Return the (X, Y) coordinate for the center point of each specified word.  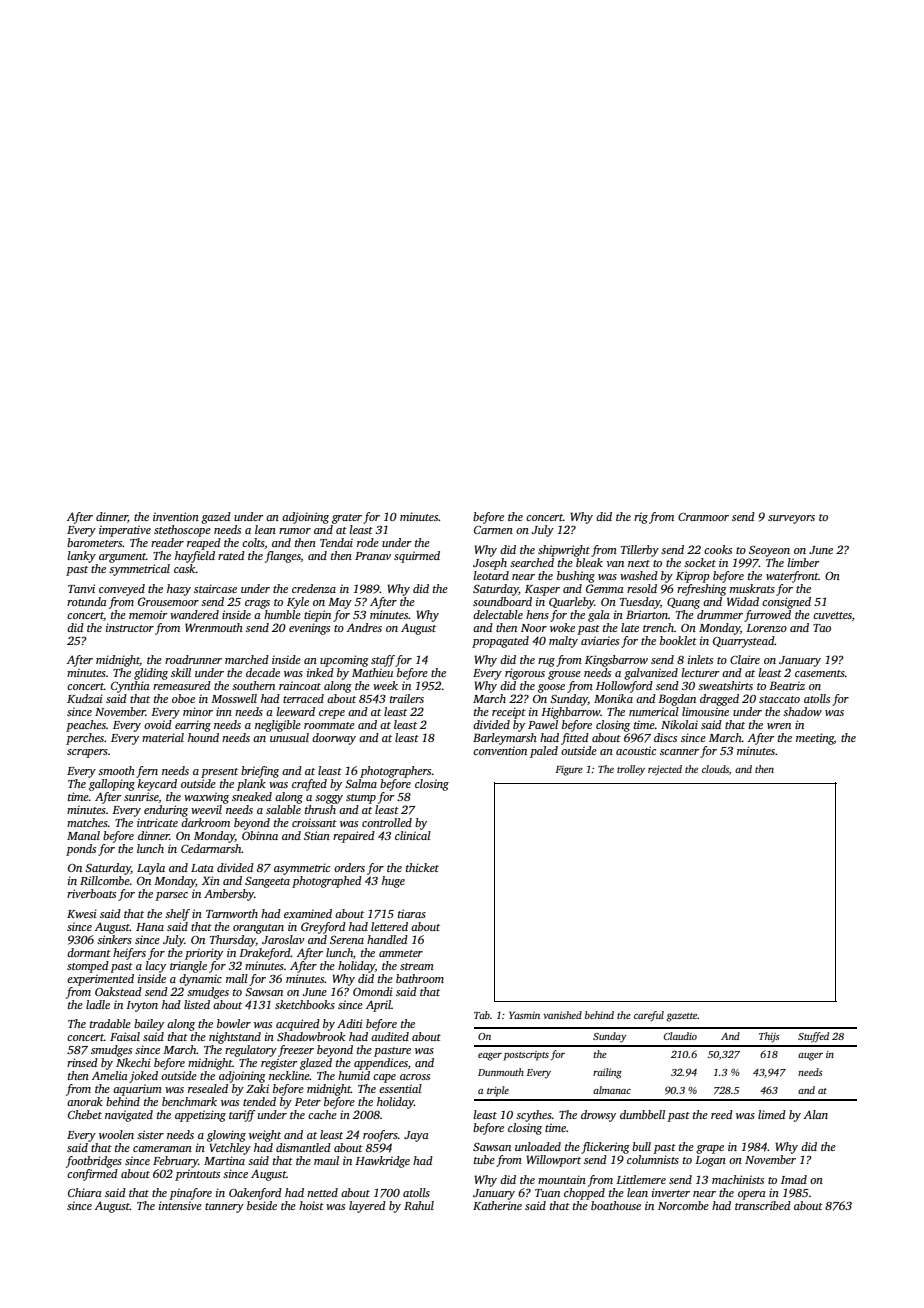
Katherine (497, 1205)
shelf (177, 915)
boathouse (616, 1205)
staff (383, 661)
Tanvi (81, 588)
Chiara (85, 1192)
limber (803, 562)
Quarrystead (744, 642)
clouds (715, 769)
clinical (413, 835)
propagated (500, 642)
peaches (86, 726)
